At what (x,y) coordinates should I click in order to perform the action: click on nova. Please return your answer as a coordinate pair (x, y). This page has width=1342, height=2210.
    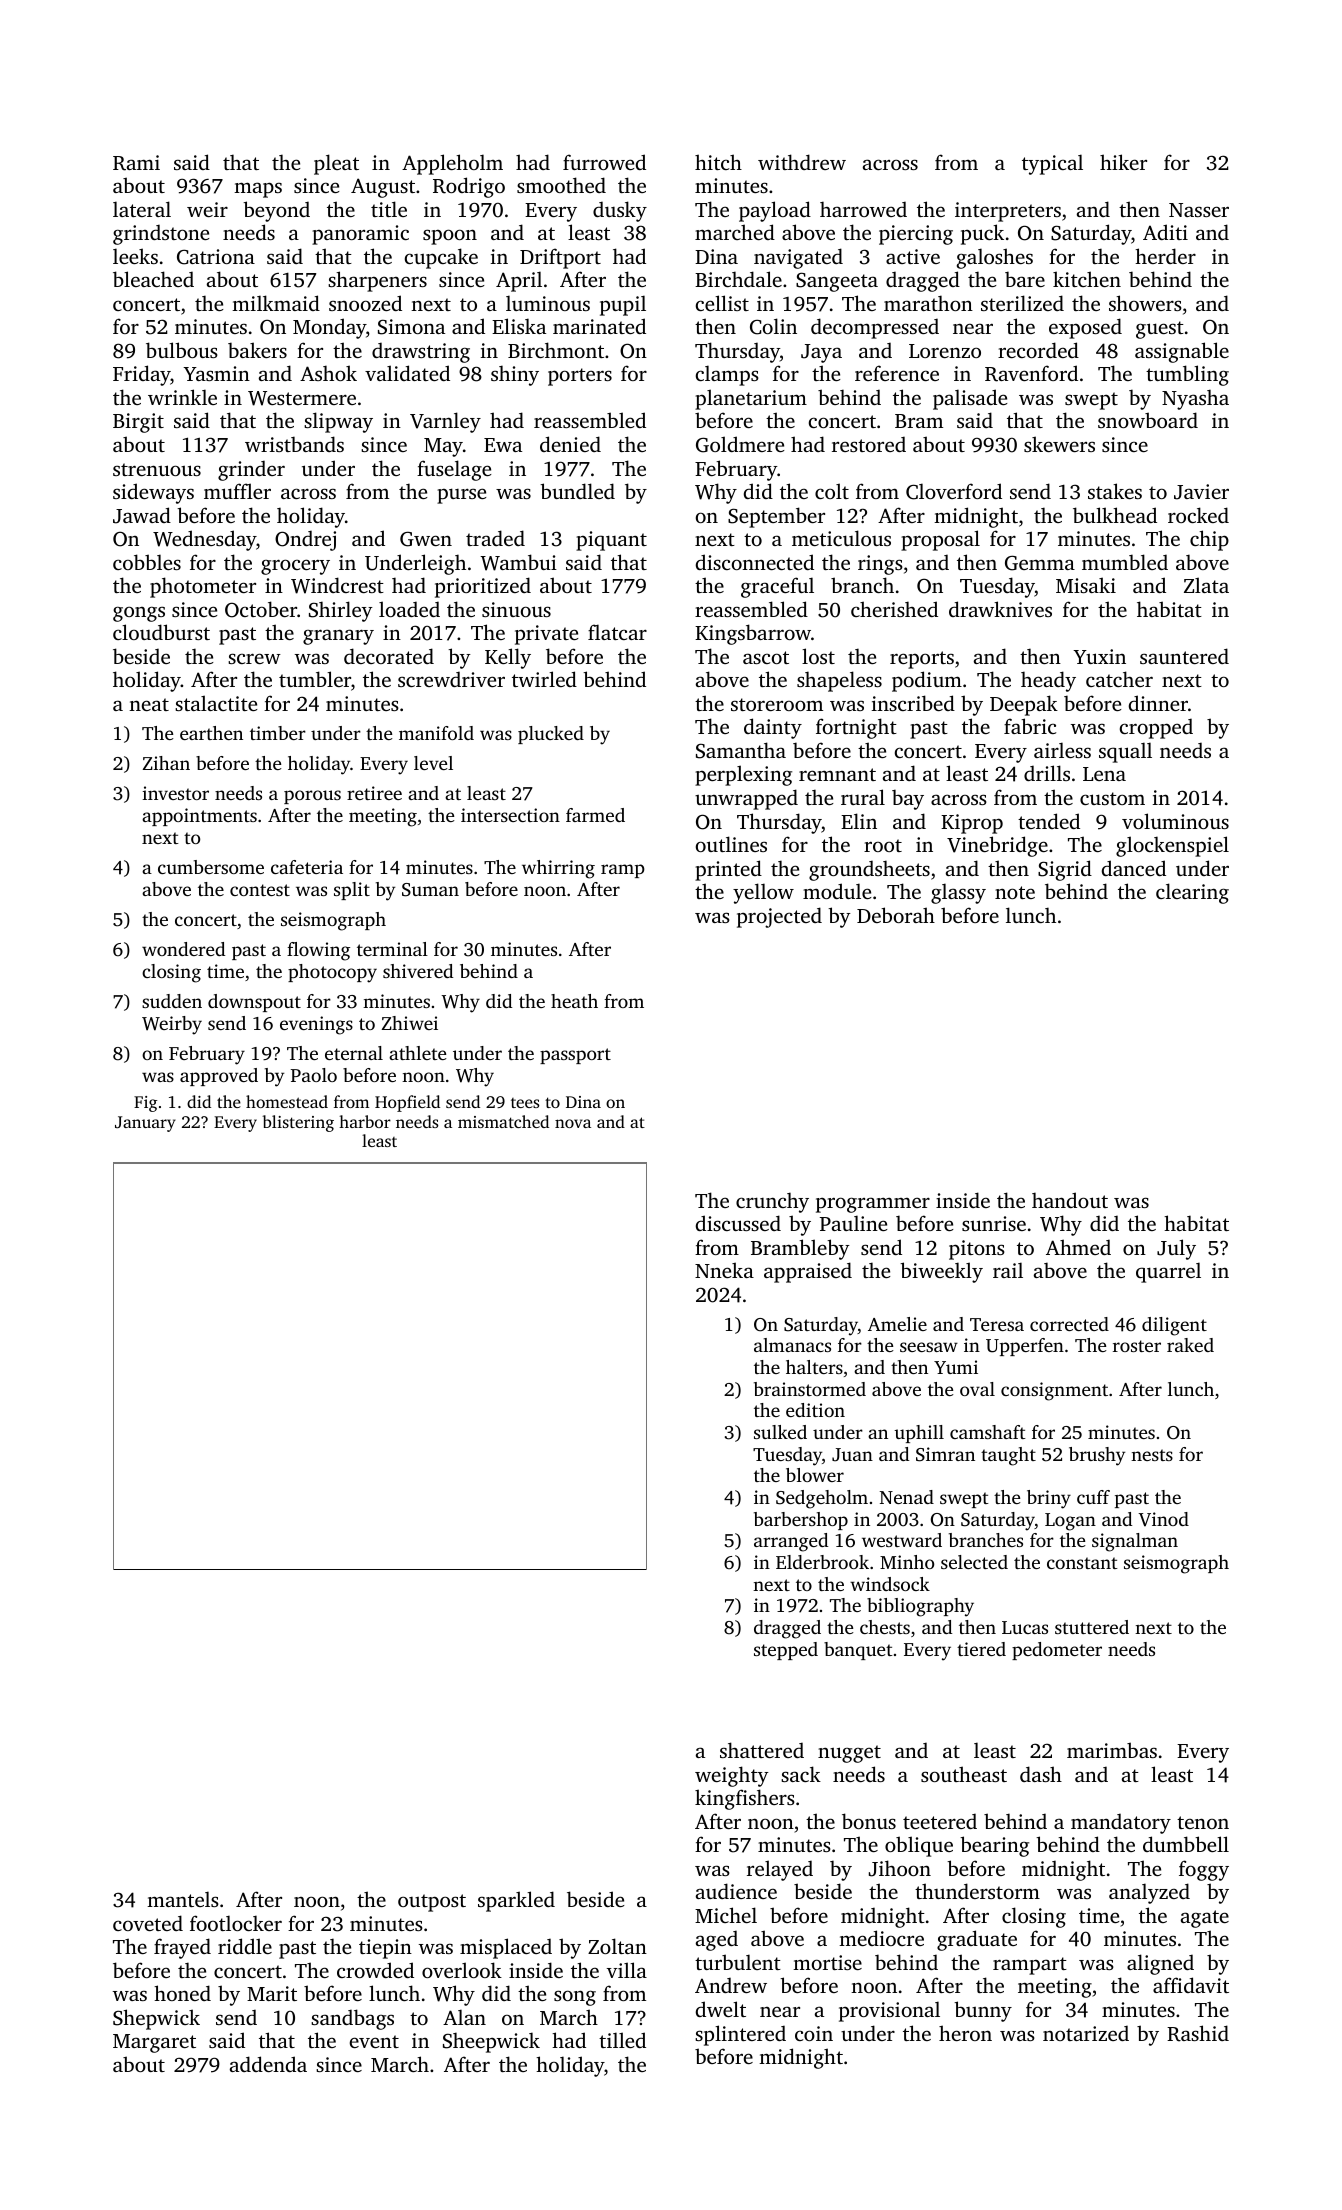
    Looking at the image, I should click on (573, 1123).
